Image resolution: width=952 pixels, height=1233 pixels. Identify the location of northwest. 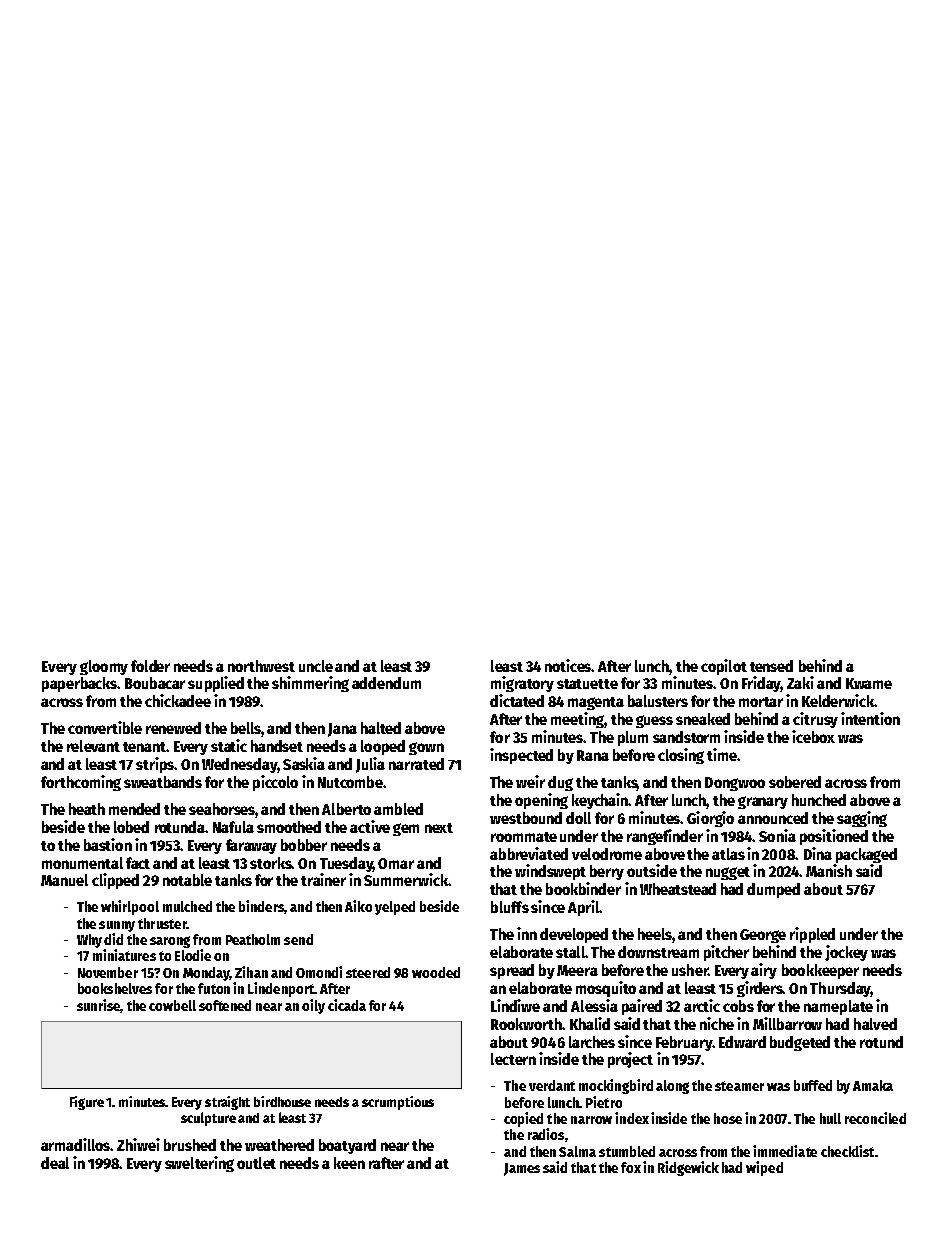
(261, 666).
